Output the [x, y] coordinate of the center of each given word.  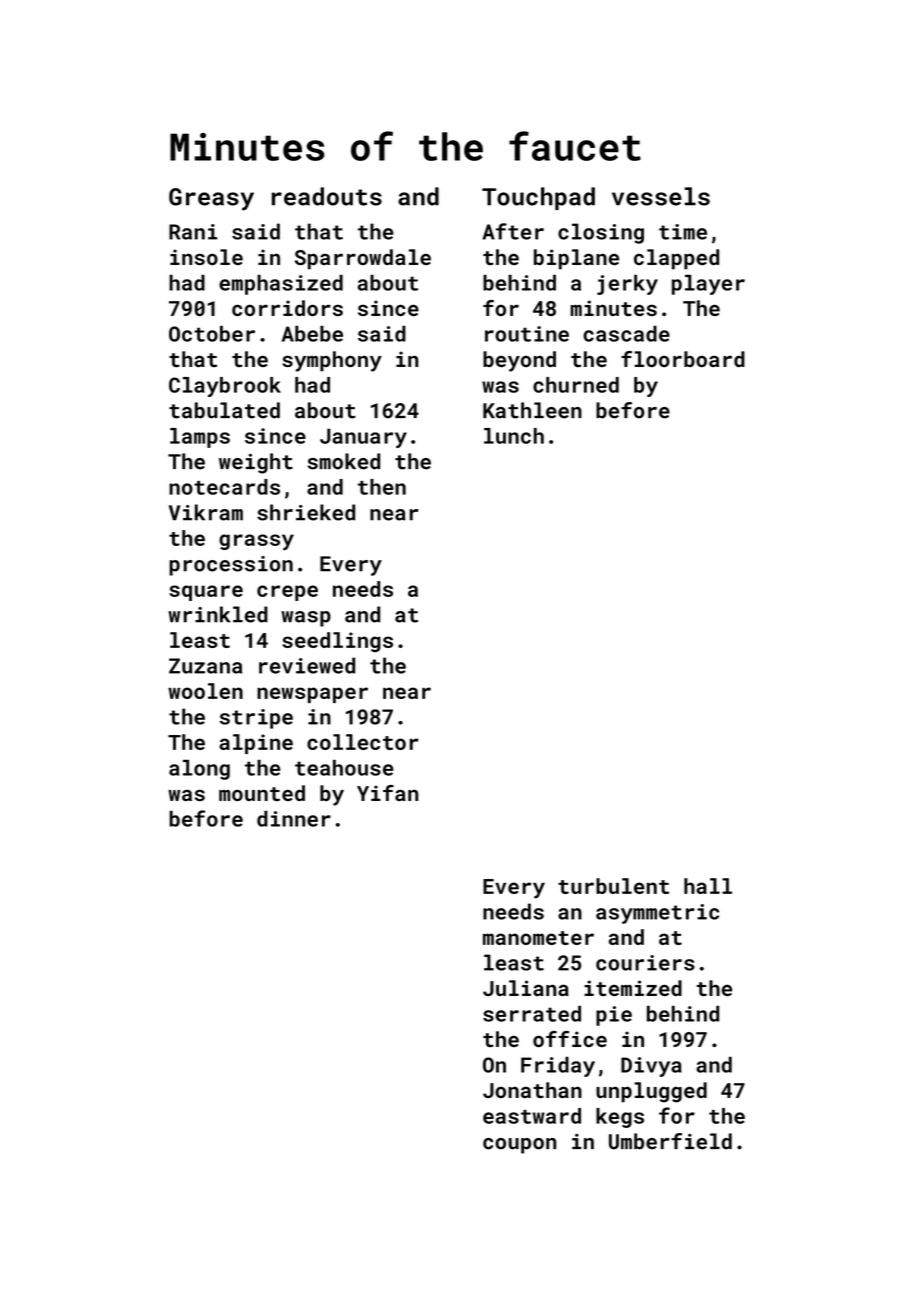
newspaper [312, 695]
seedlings [337, 642]
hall [708, 886]
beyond [519, 361]
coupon [519, 1146]
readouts [327, 196]
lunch [514, 436]
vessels [661, 196]
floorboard [683, 359]
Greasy [211, 199]
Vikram [206, 512]
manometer [538, 938]
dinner [294, 819]
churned [576, 385]
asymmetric [657, 914]
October [212, 334]
